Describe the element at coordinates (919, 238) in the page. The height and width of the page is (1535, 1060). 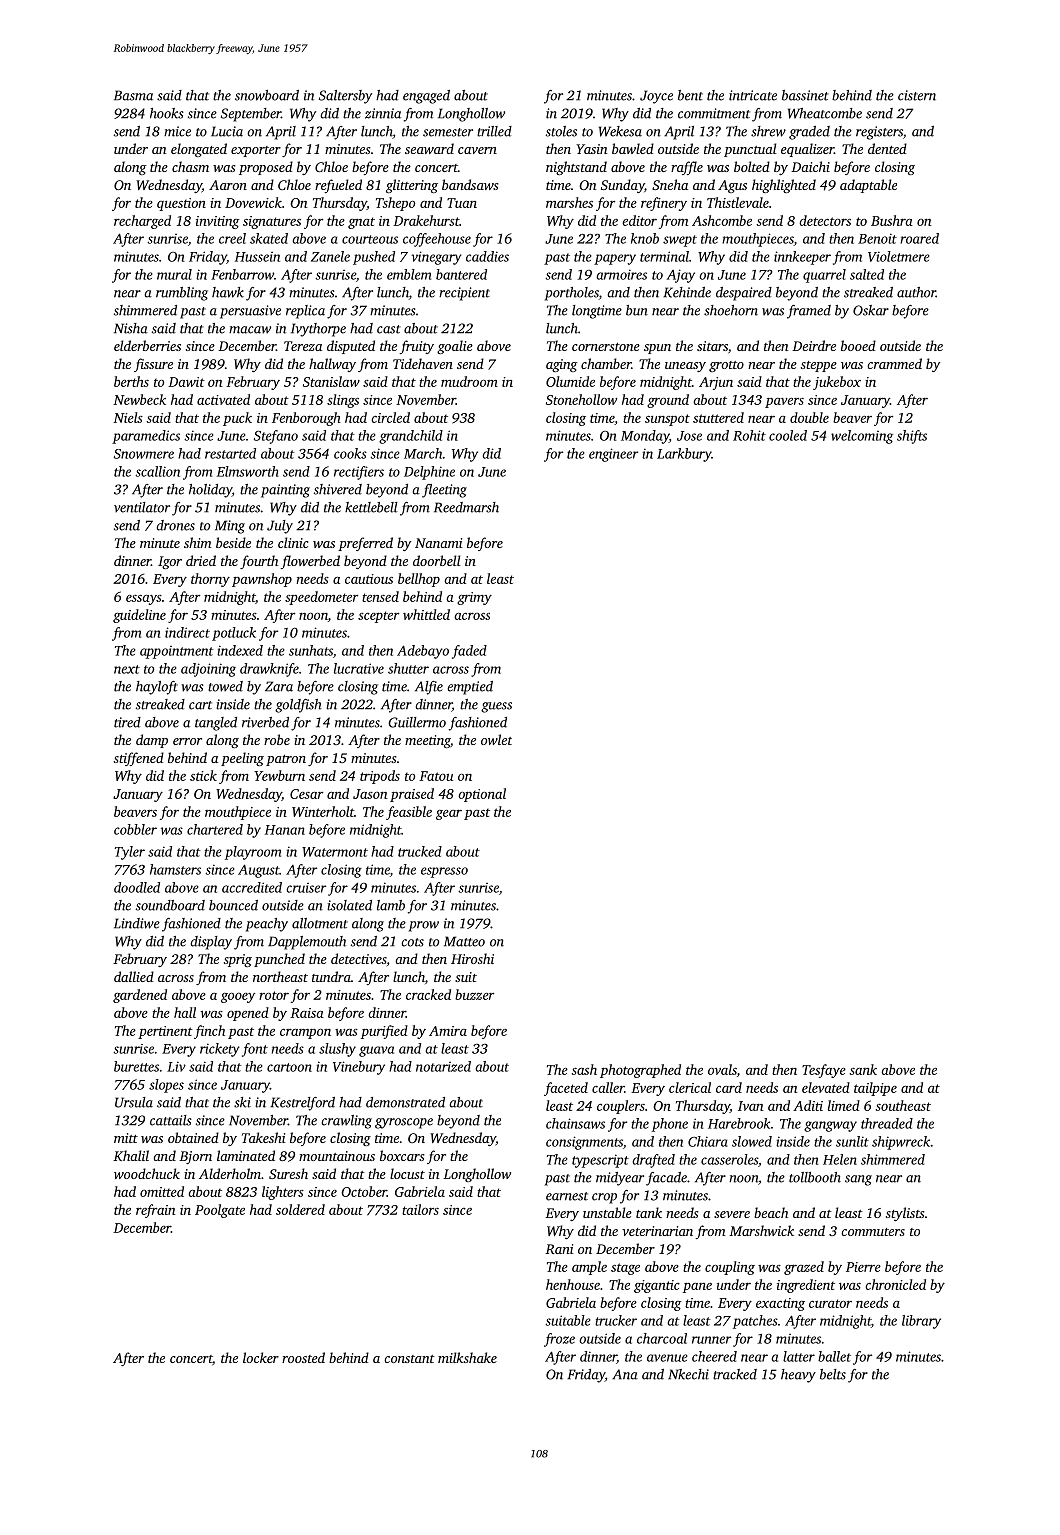
I see `roared` at that location.
